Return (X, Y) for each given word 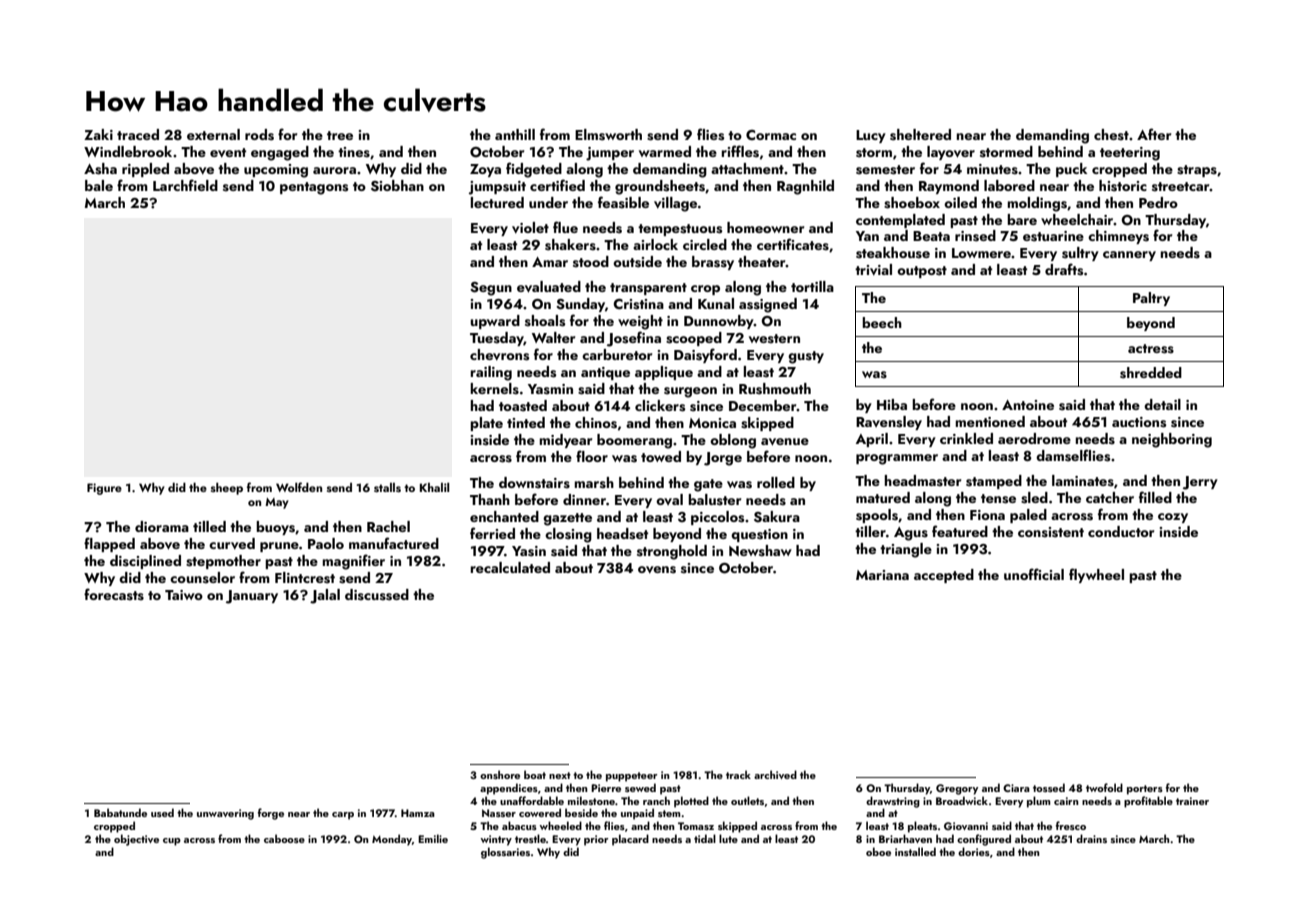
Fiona (987, 515)
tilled (209, 526)
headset (622, 534)
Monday (392, 840)
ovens (657, 570)
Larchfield (185, 185)
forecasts (114, 594)
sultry (1080, 254)
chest (1111, 134)
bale (99, 185)
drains (1091, 838)
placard (630, 840)
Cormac (771, 135)
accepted (944, 576)
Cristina (638, 304)
